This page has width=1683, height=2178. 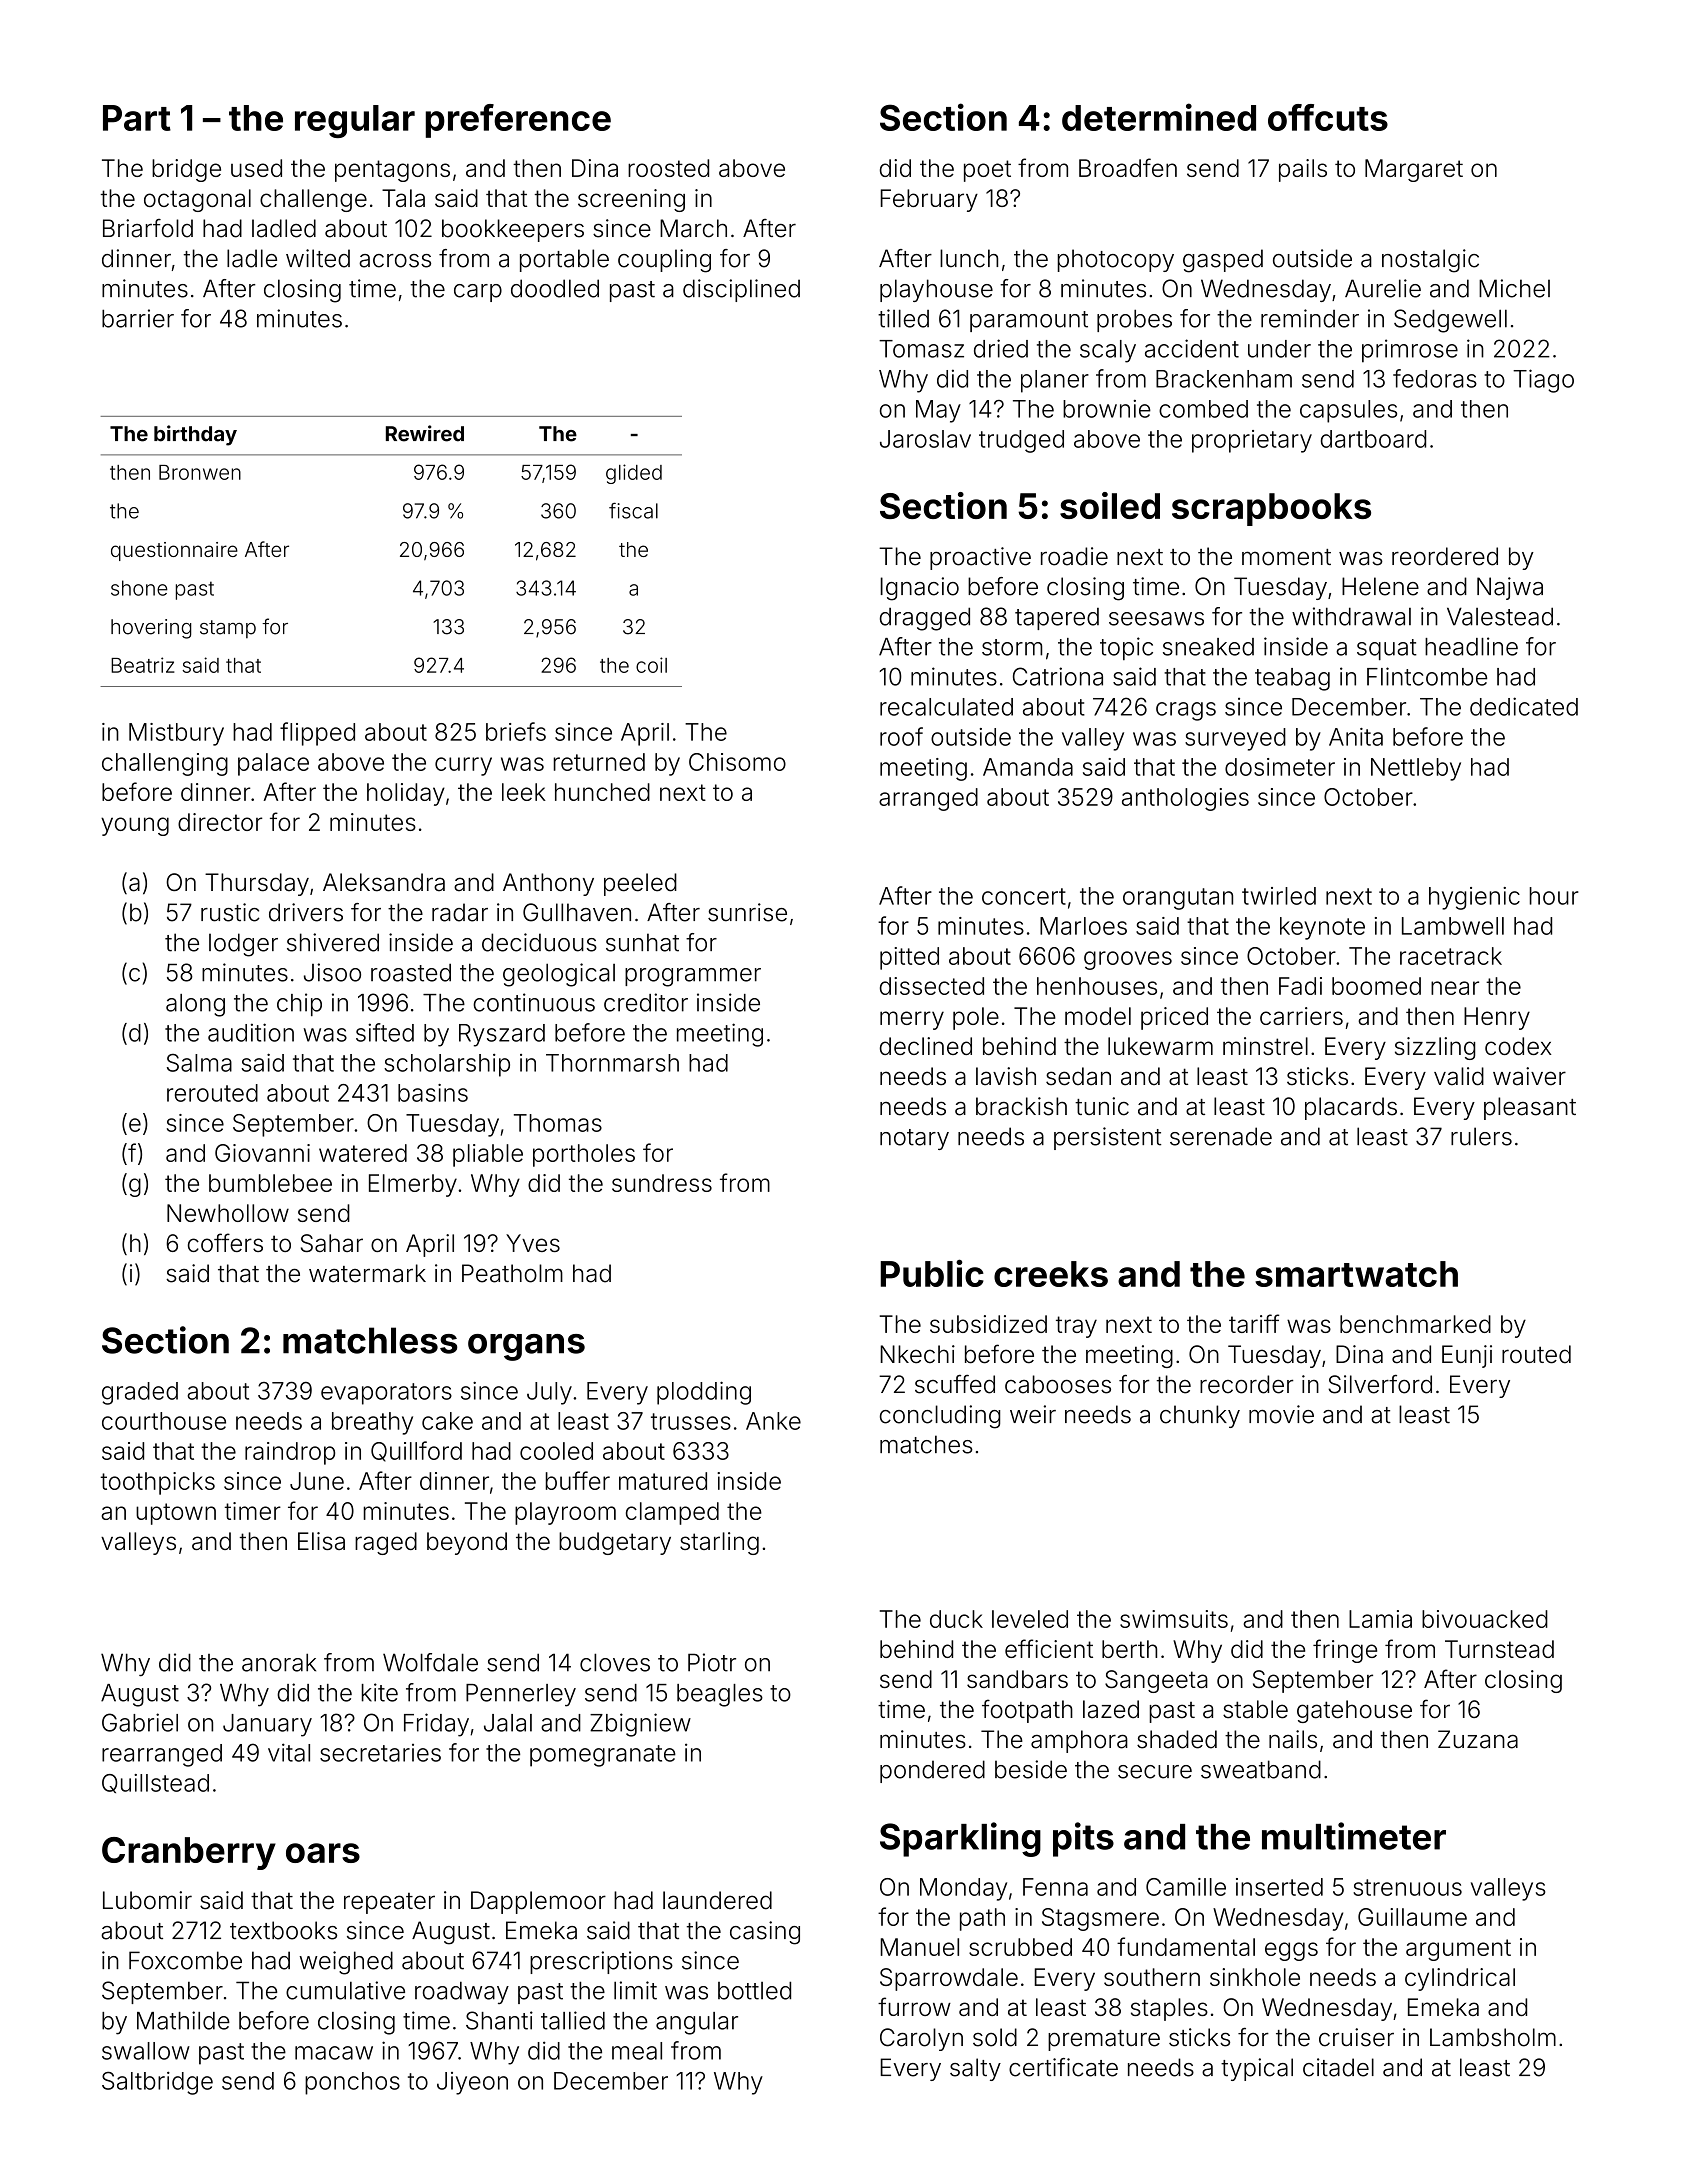 I want to click on offcuts, so click(x=1328, y=117).
